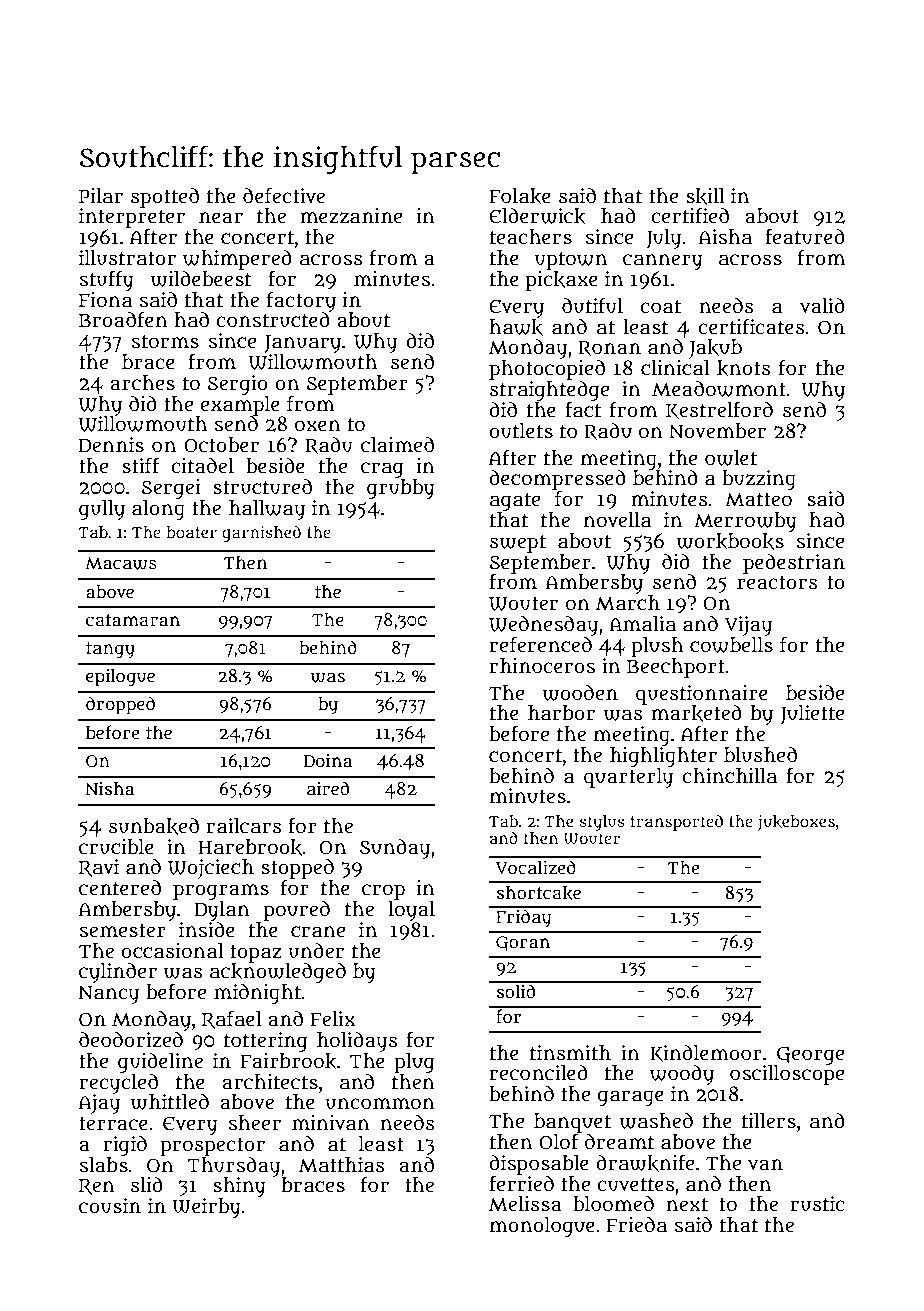  What do you see at coordinates (796, 823) in the image?
I see `jukeboxes` at bounding box center [796, 823].
